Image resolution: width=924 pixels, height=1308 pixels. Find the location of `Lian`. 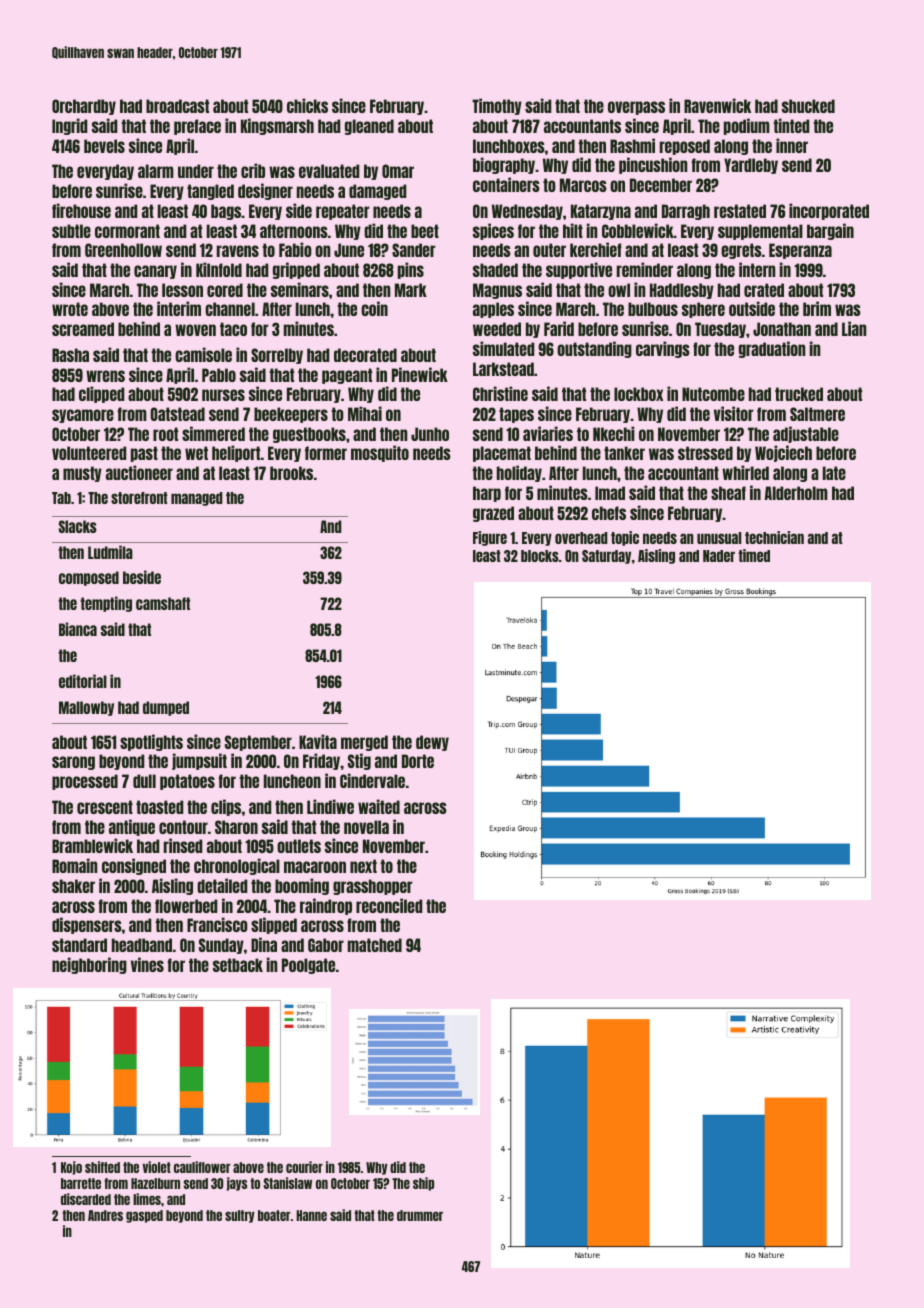

Lian is located at coordinates (854, 328).
